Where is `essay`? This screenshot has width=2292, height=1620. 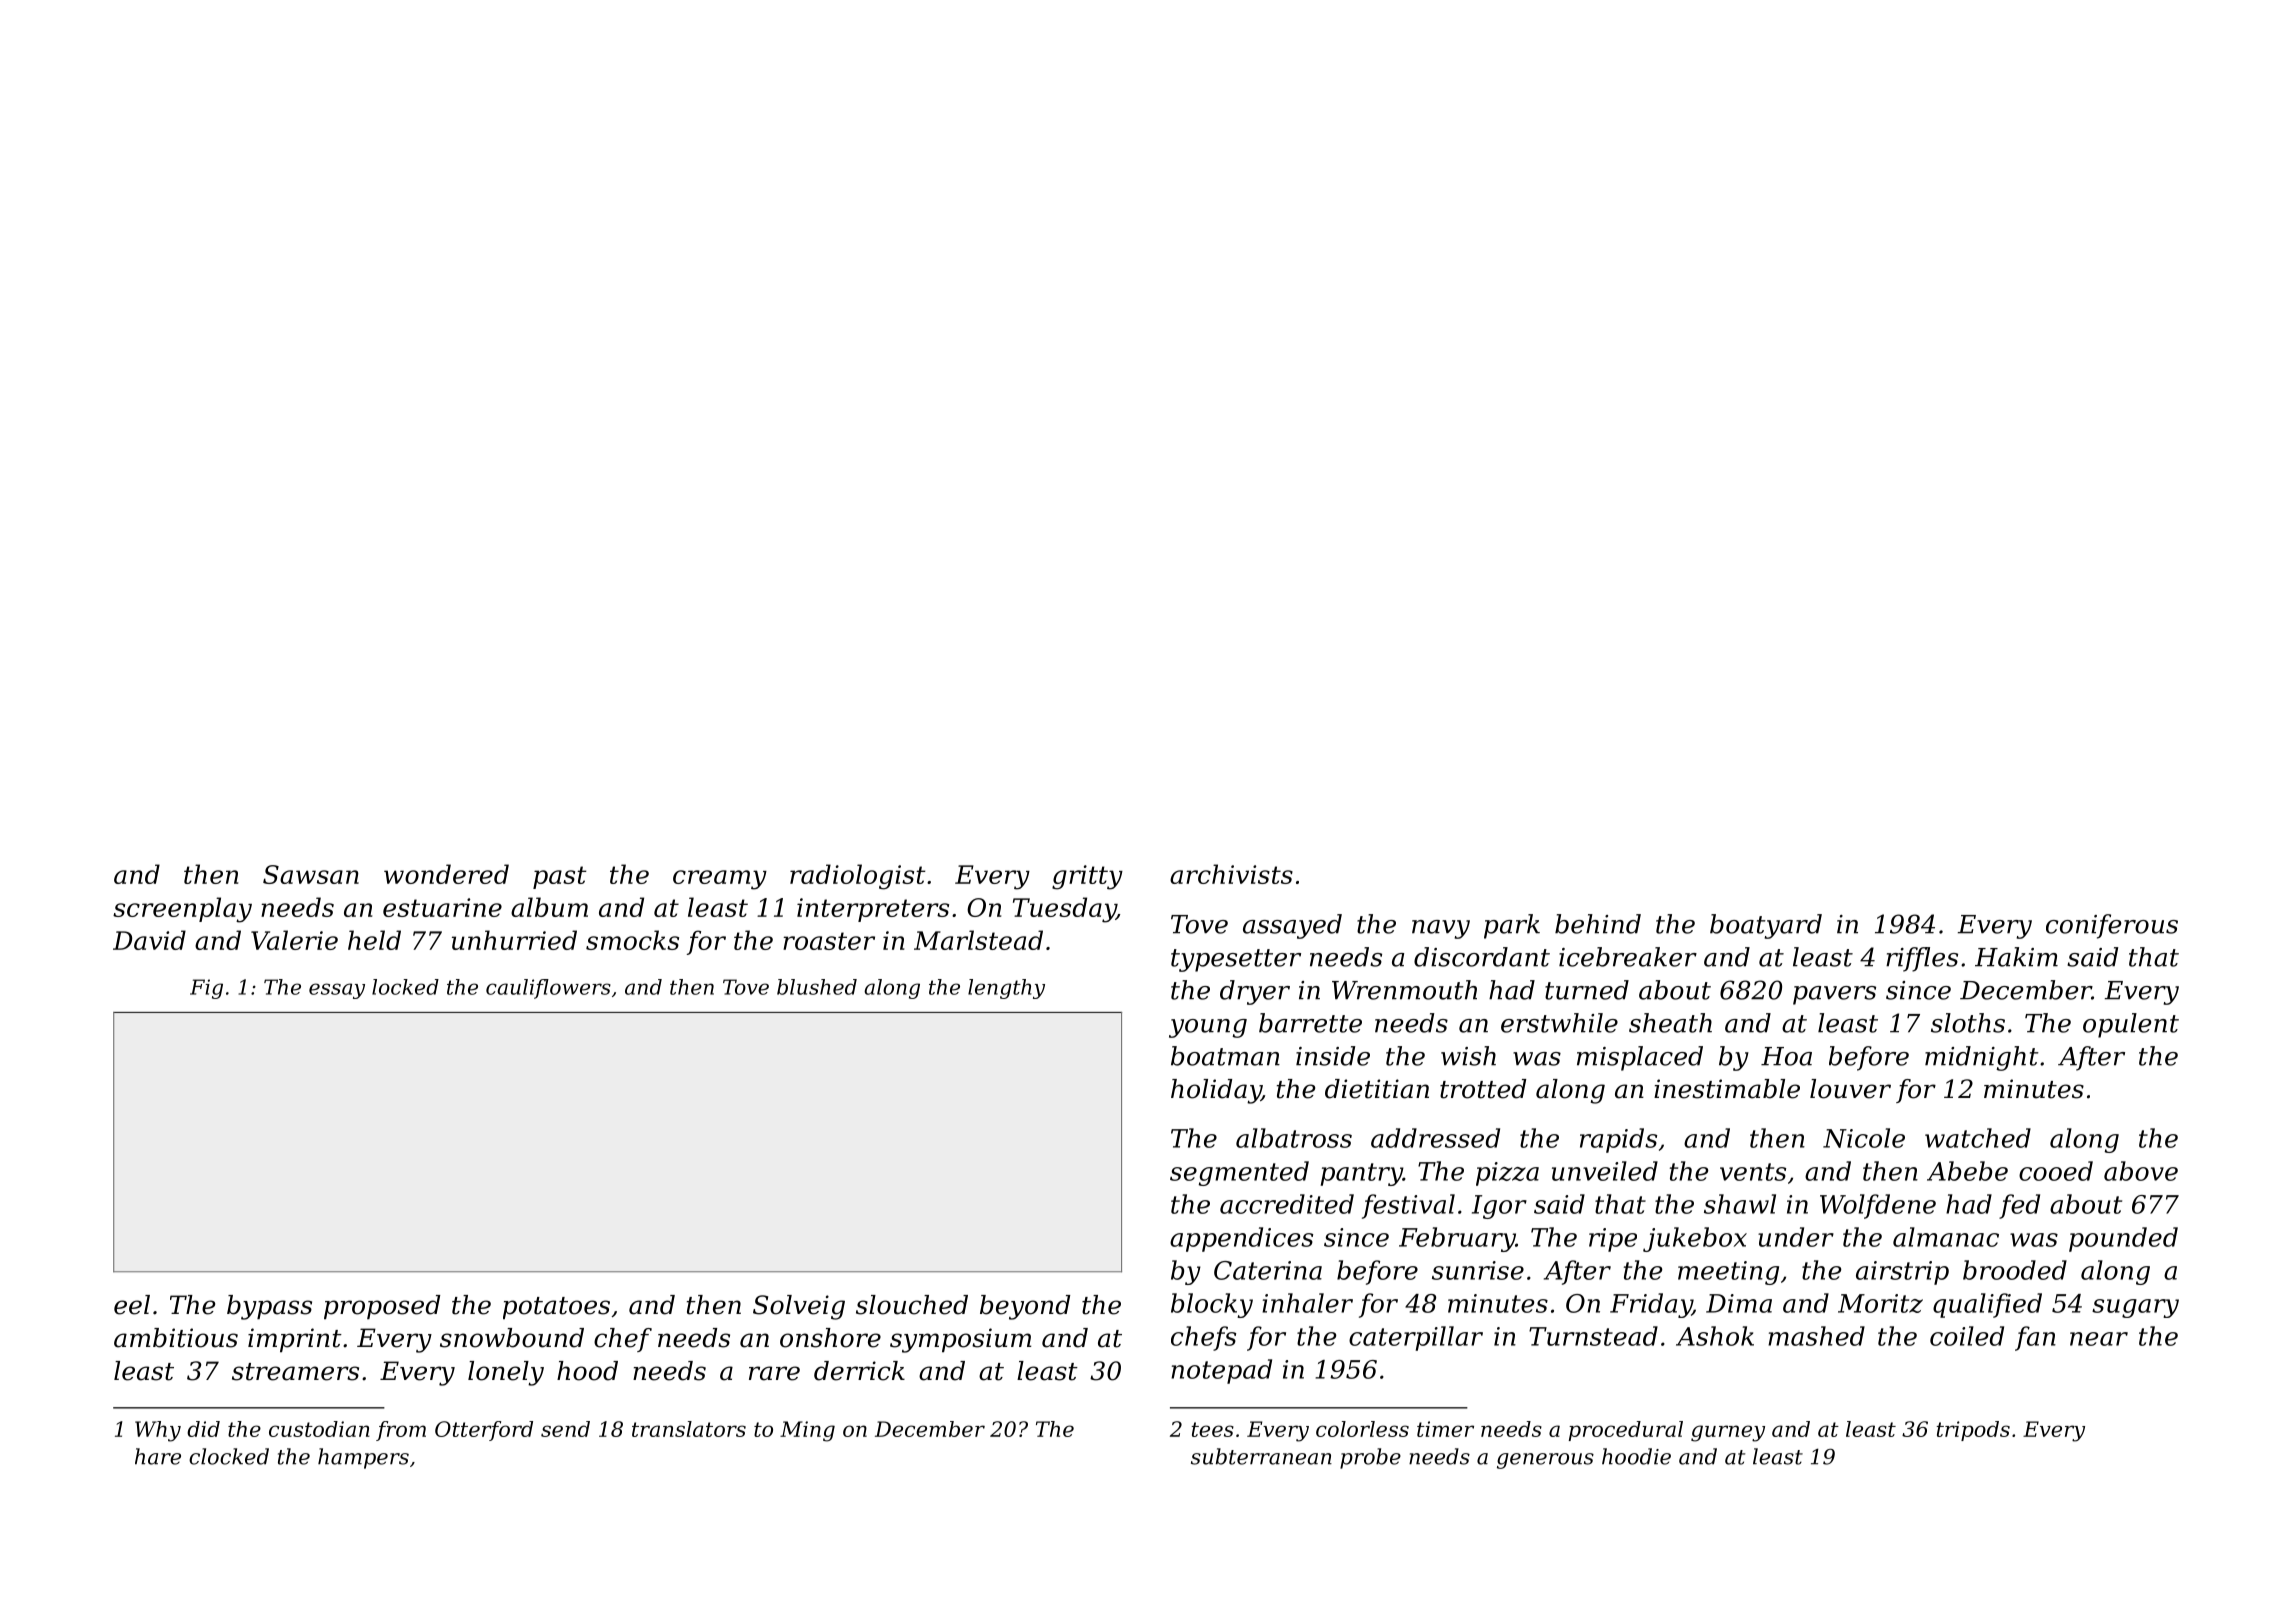
essay is located at coordinates (337, 991).
